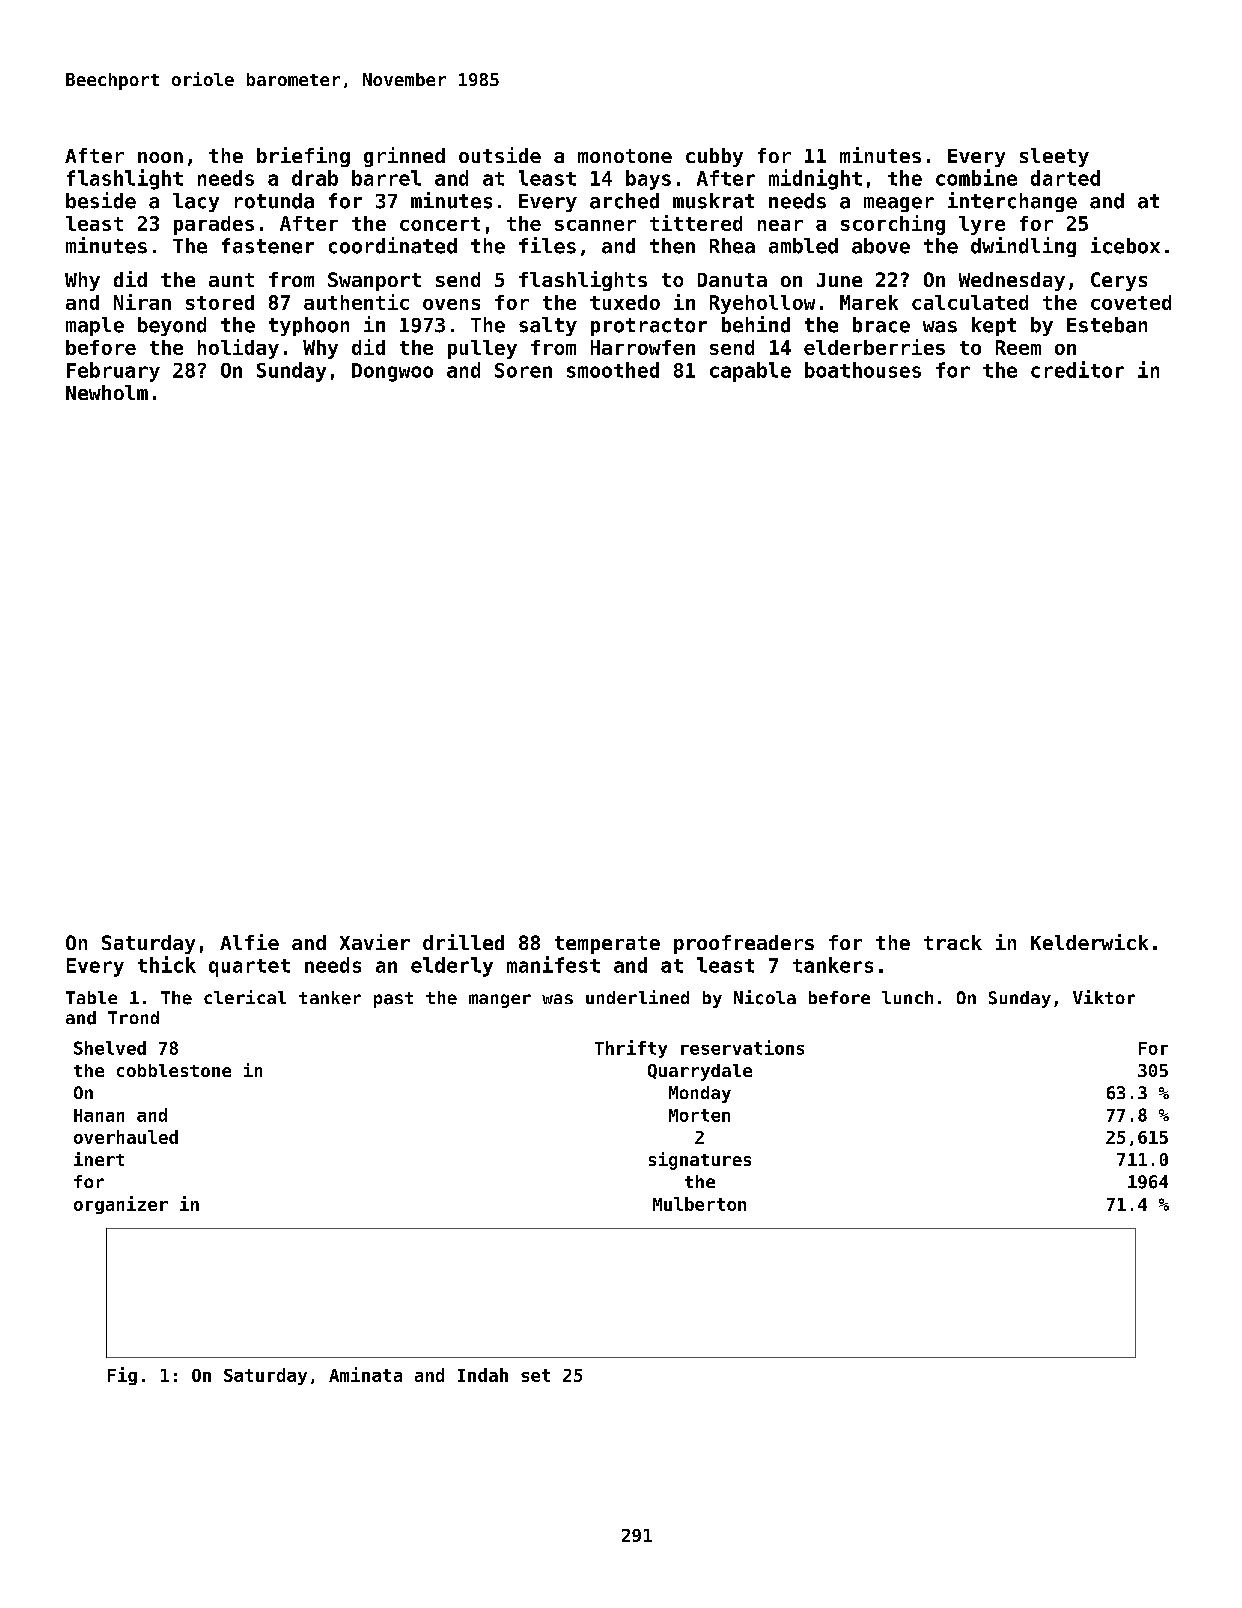 This page has width=1242, height=1608. Describe the element at coordinates (1077, 369) in the page. I see `creditor` at that location.
